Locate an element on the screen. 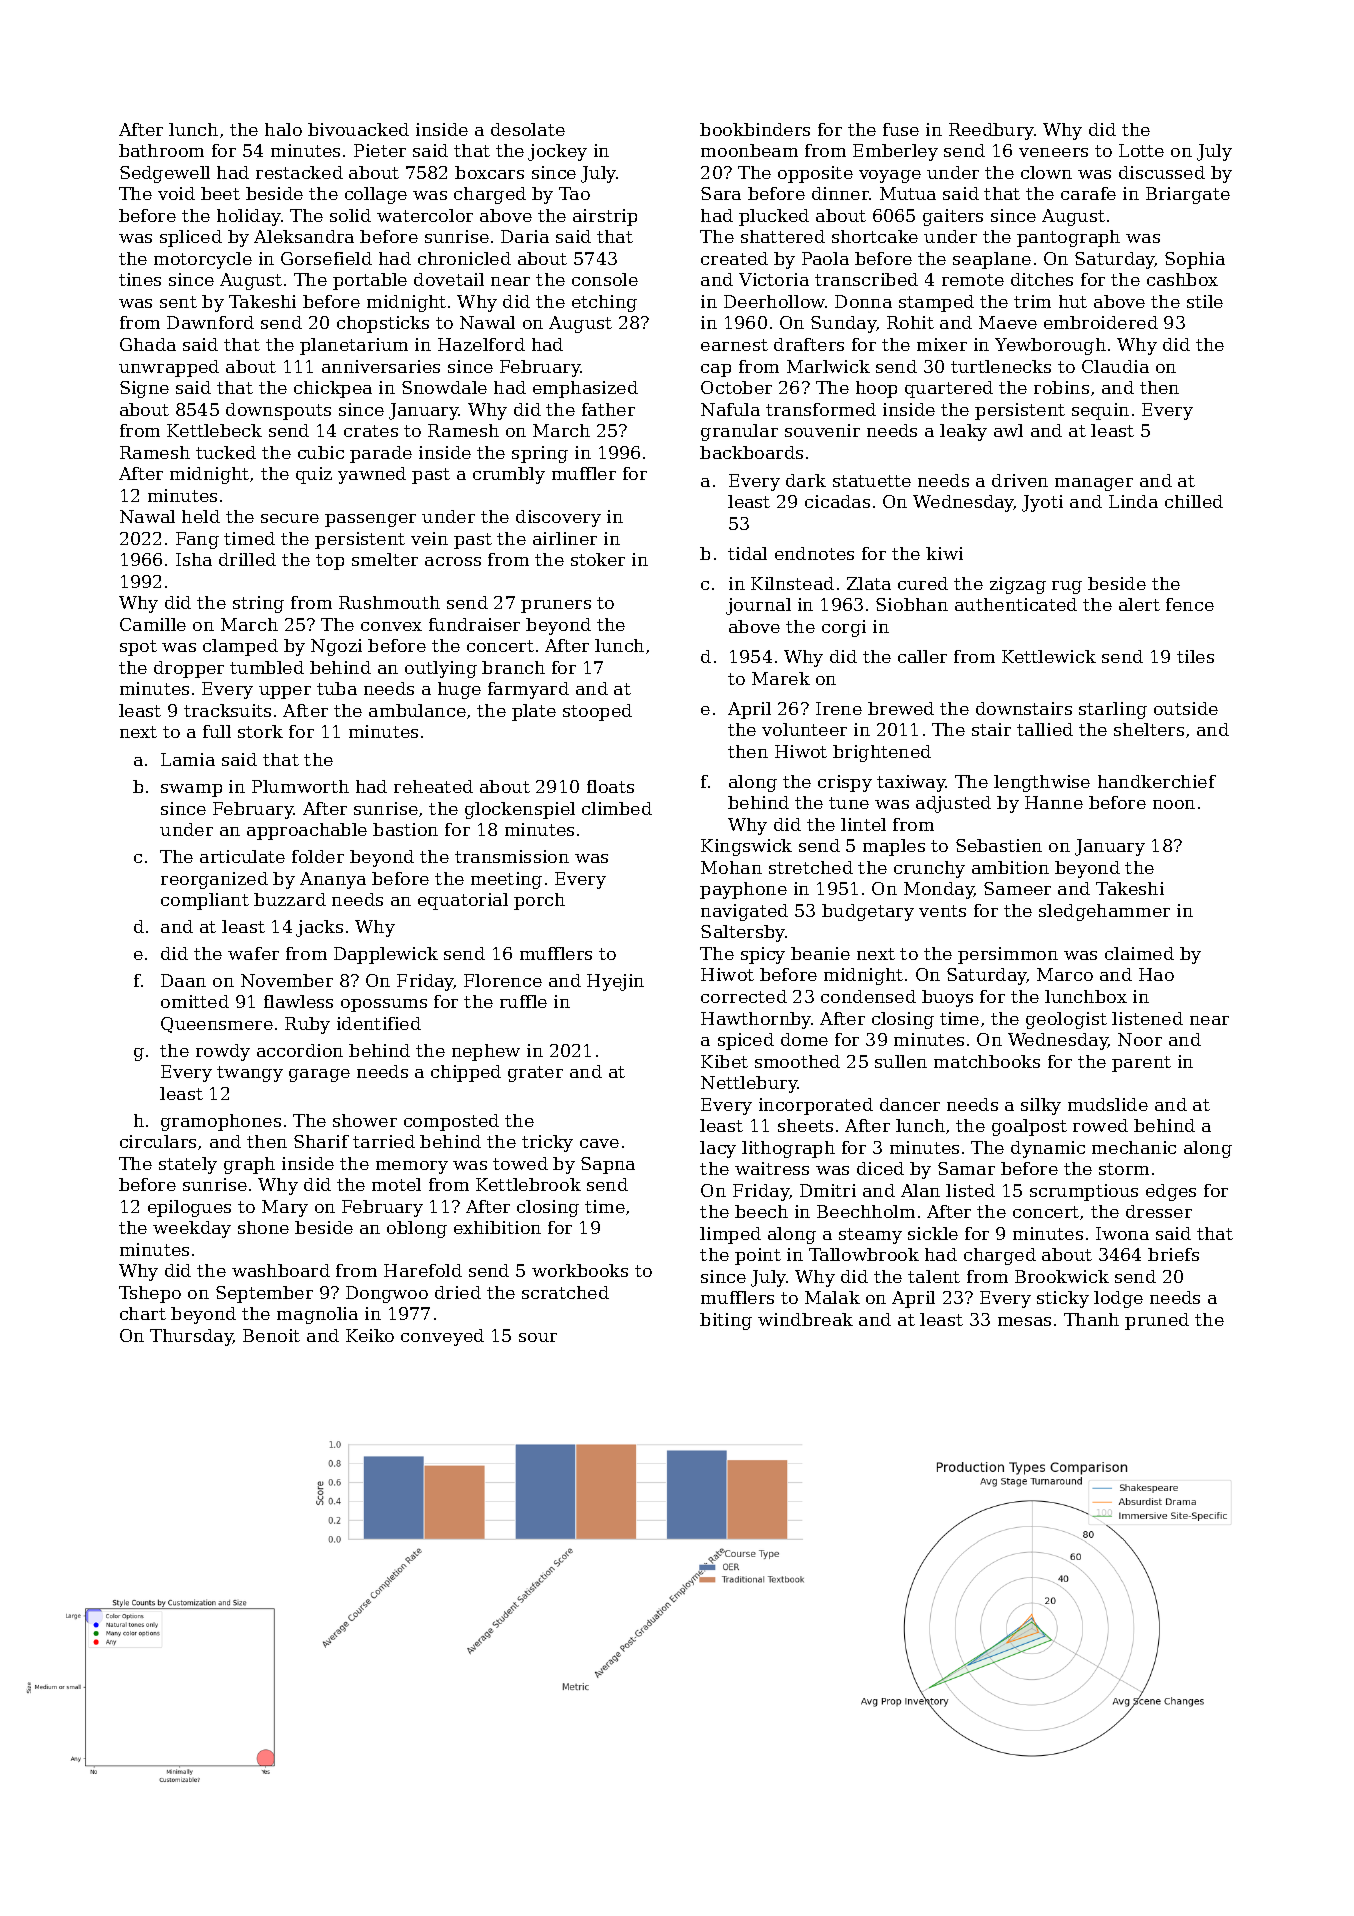 Image resolution: width=1354 pixels, height=1916 pixels. discussed is located at coordinates (1162, 172).
